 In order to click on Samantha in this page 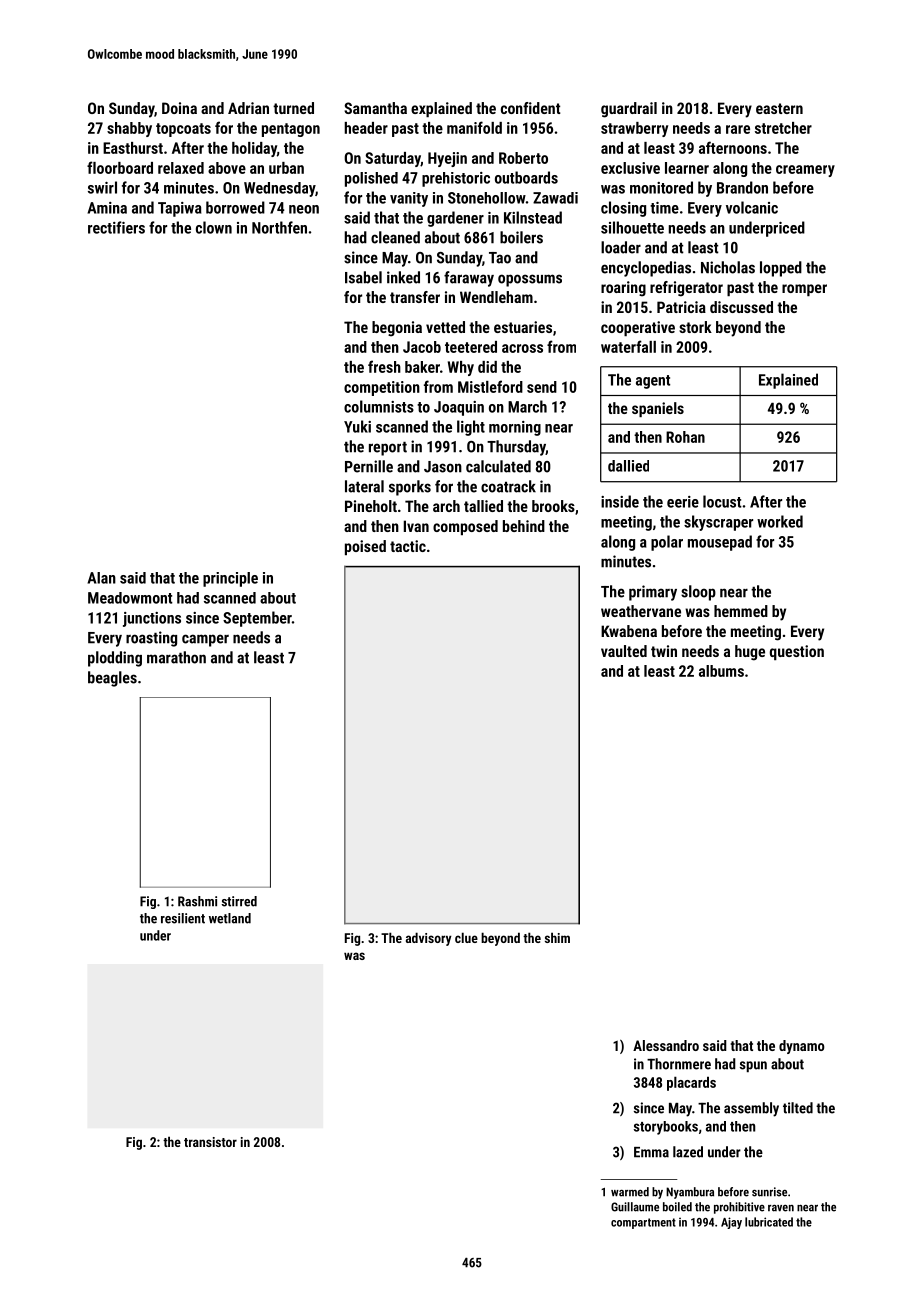, I will do `click(375, 108)`.
